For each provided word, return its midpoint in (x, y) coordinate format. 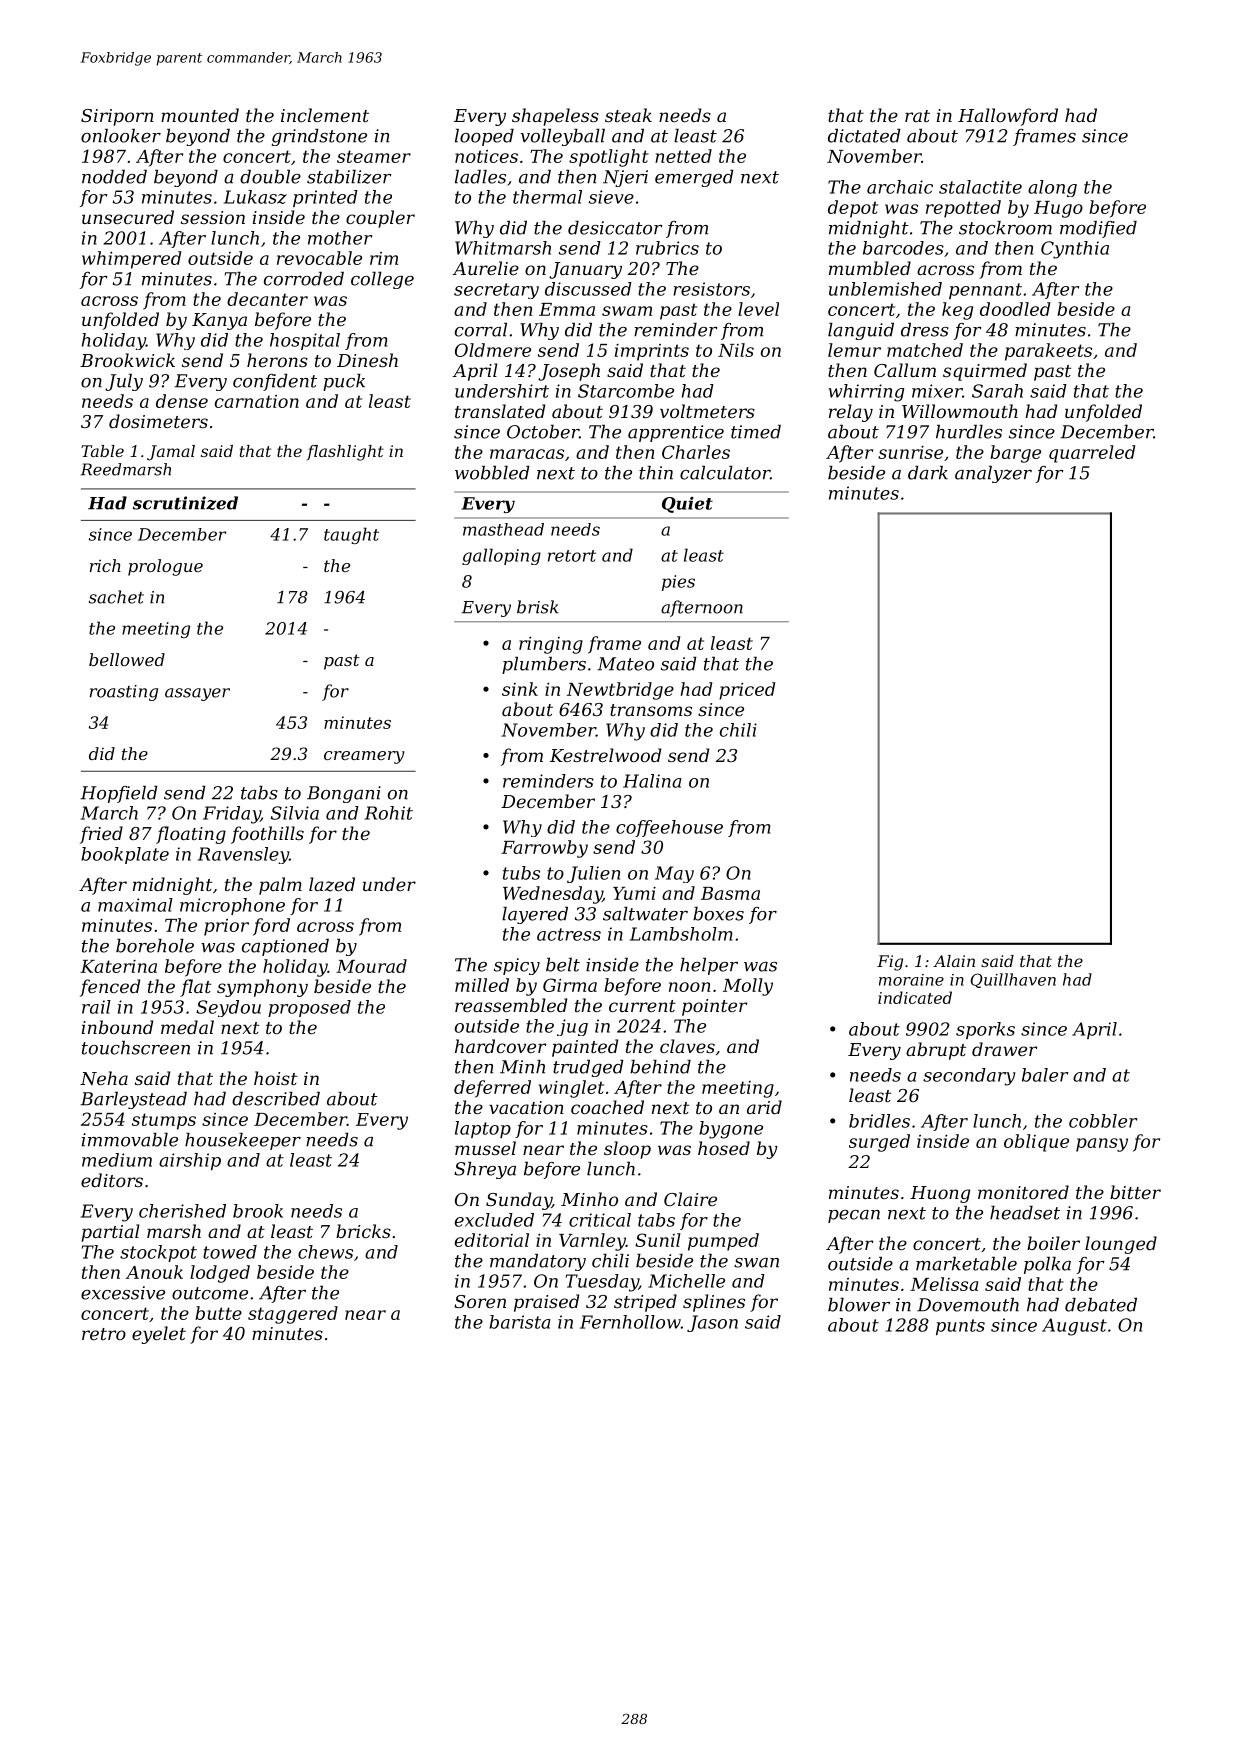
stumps (164, 1121)
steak (628, 115)
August (1074, 1327)
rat (917, 116)
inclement (325, 115)
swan (756, 1263)
